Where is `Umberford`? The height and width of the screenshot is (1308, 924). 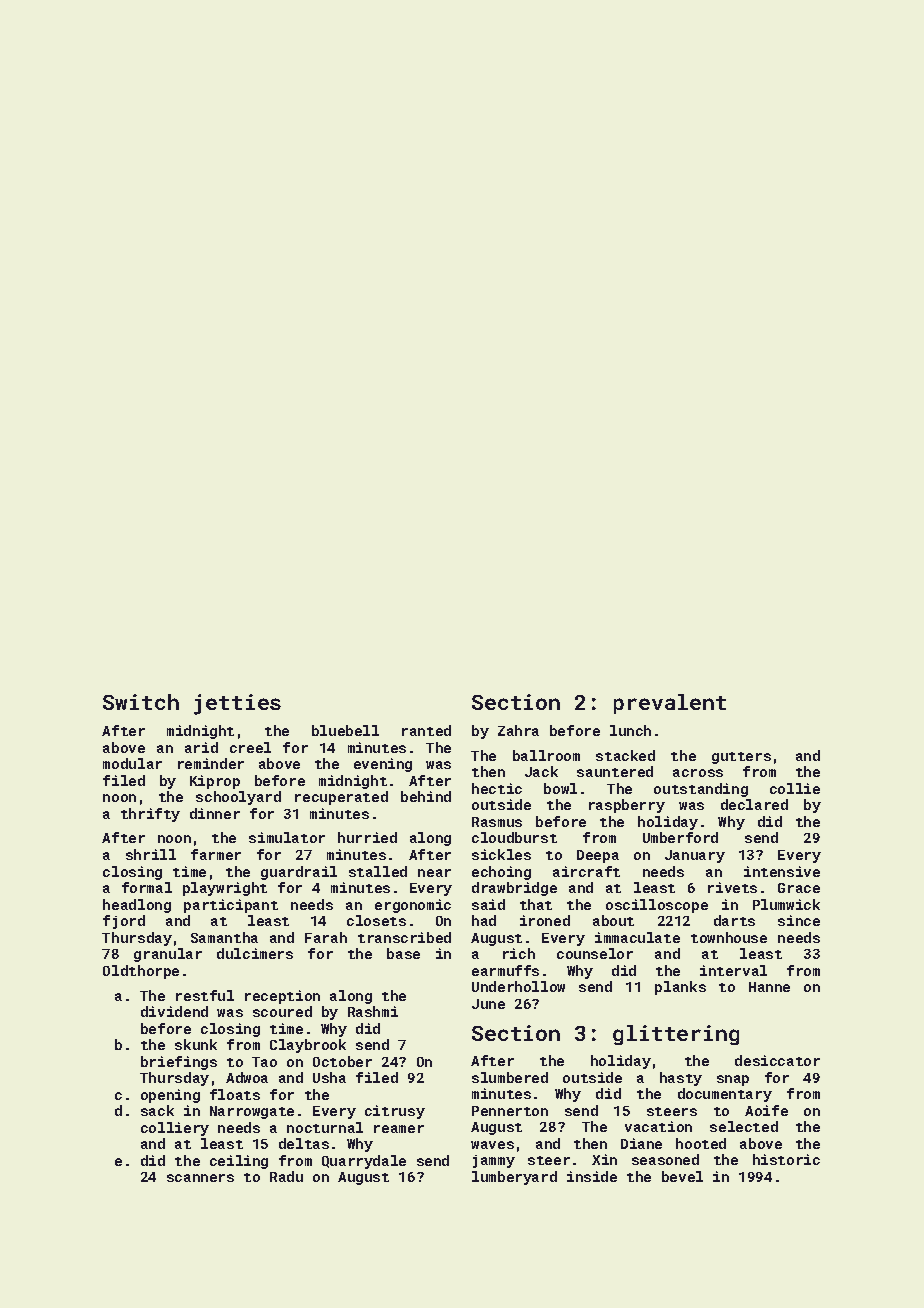 Umberford is located at coordinates (680, 837).
